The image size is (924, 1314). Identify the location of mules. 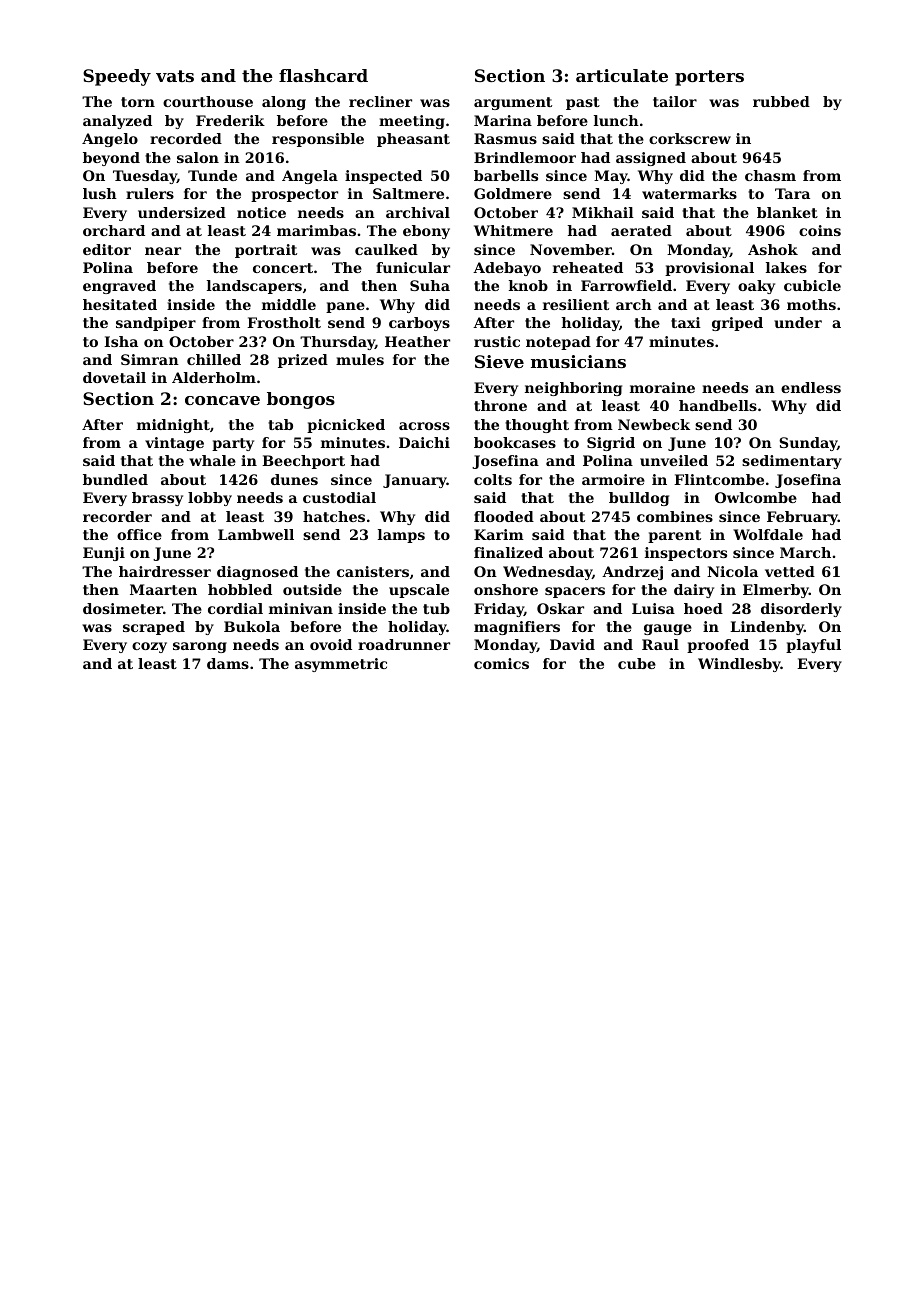
(360, 359).
